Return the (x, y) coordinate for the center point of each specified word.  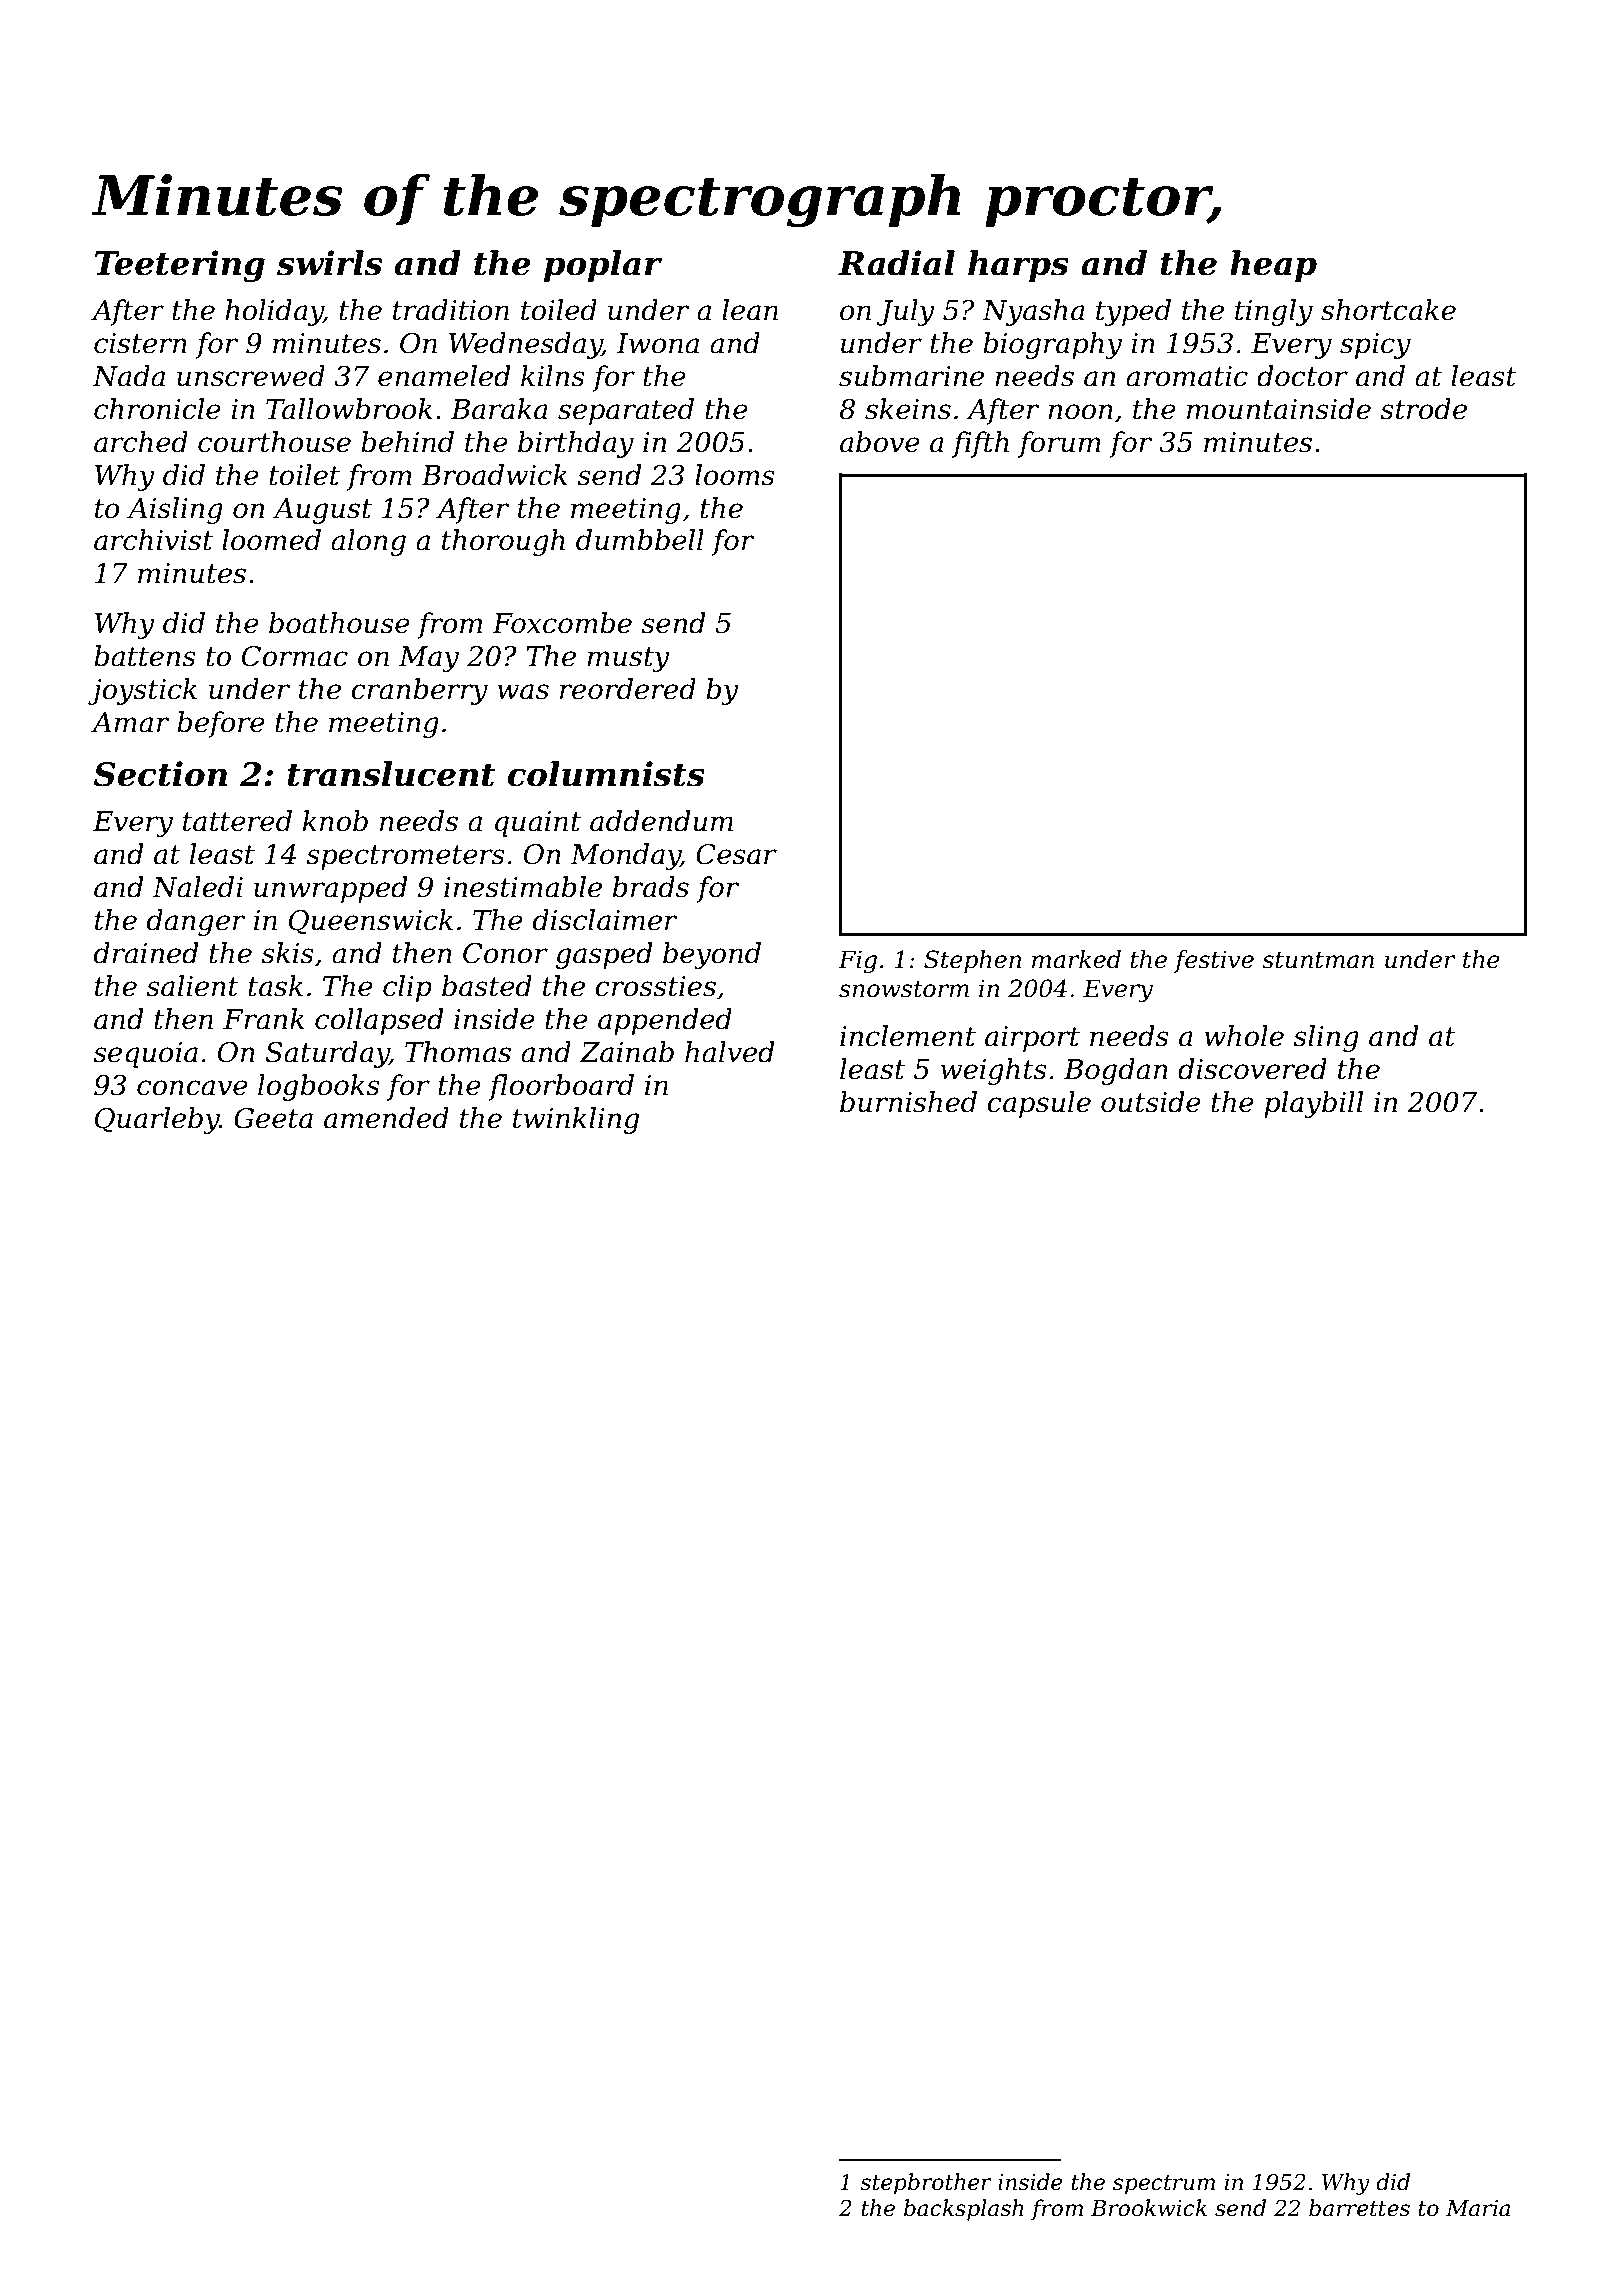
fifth (980, 444)
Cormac (295, 656)
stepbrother (926, 2184)
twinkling (576, 1120)
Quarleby (157, 1120)
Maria (1478, 2208)
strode (1423, 409)
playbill (1313, 1104)
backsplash (964, 2210)
